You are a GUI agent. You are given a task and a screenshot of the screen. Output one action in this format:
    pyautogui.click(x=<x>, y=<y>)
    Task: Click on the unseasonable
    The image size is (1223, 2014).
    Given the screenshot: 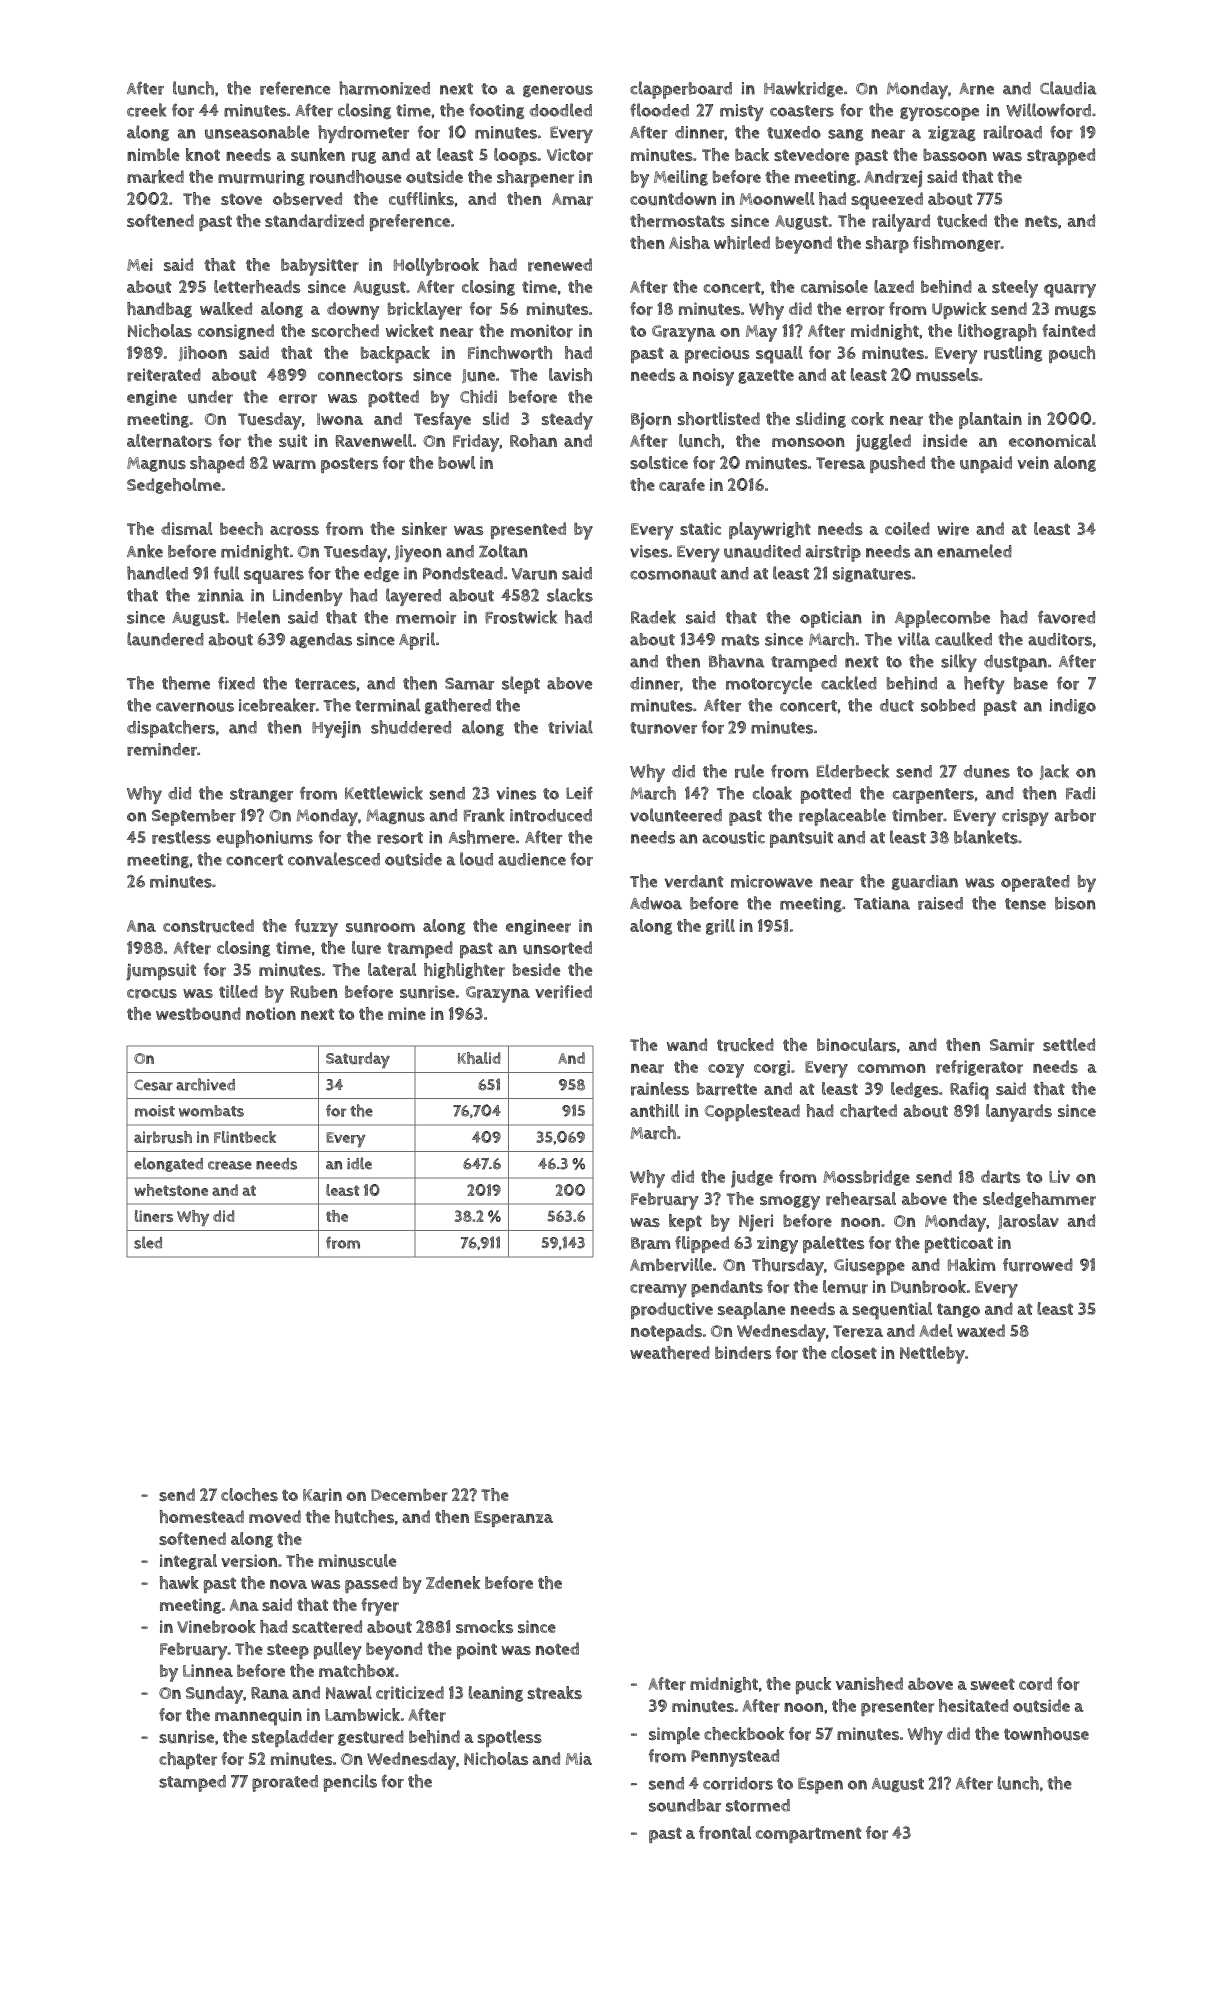 What is the action you would take?
    pyautogui.click(x=257, y=132)
